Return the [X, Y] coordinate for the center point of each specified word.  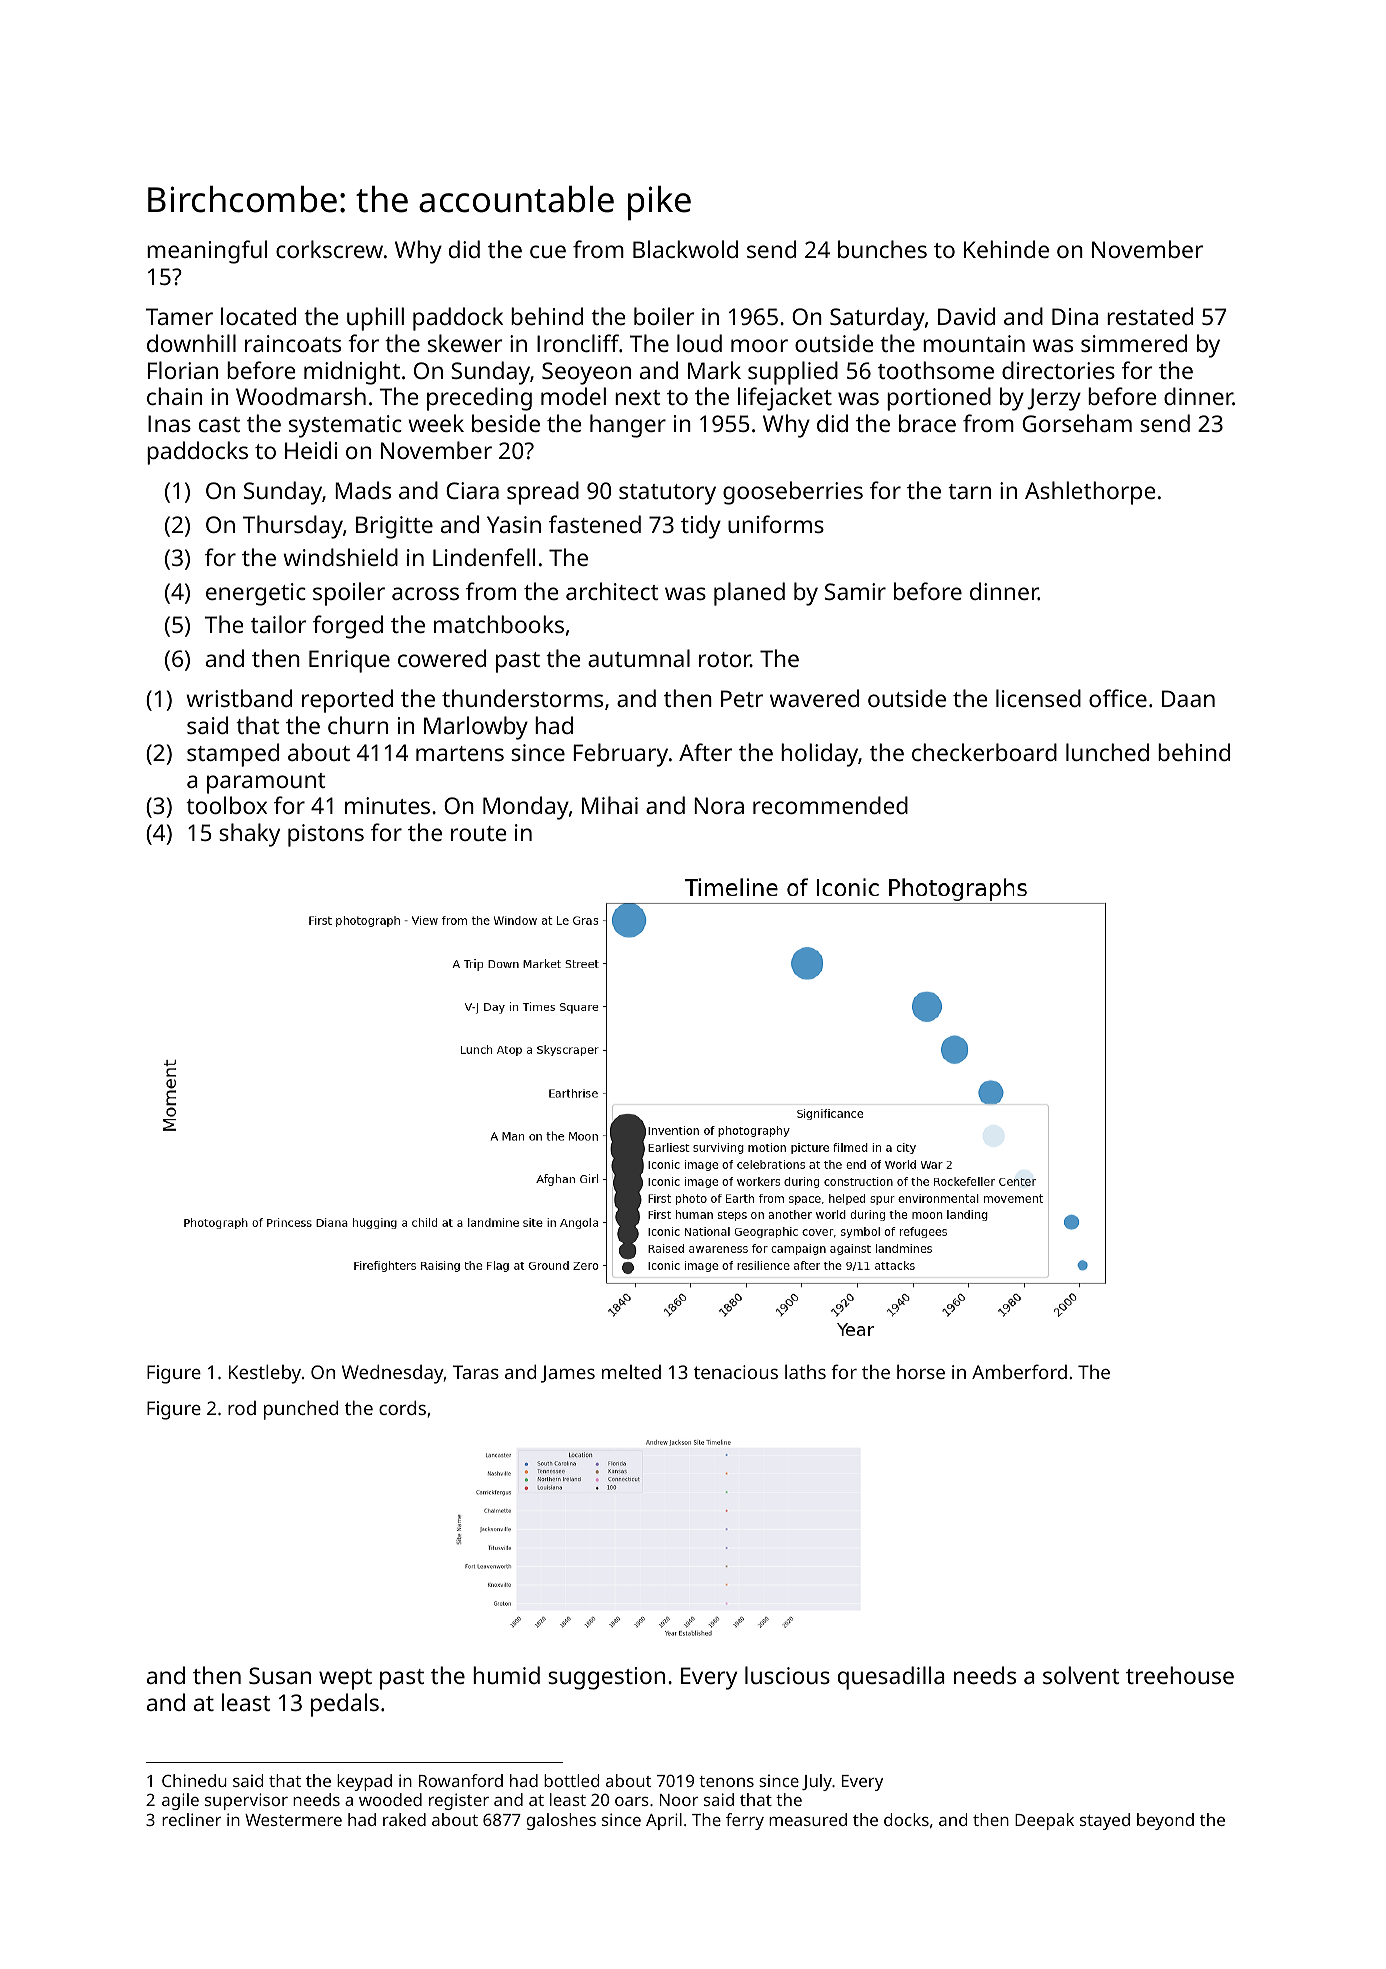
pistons [326, 835]
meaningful [207, 252]
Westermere [293, 1820]
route [478, 833]
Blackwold [685, 249]
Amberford [1019, 1371]
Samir [855, 591]
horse [921, 1371]
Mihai [610, 805]
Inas [169, 423]
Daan [1188, 698]
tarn [969, 491]
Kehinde [1006, 249]
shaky [249, 835]
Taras [476, 1372]
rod [242, 1407]
